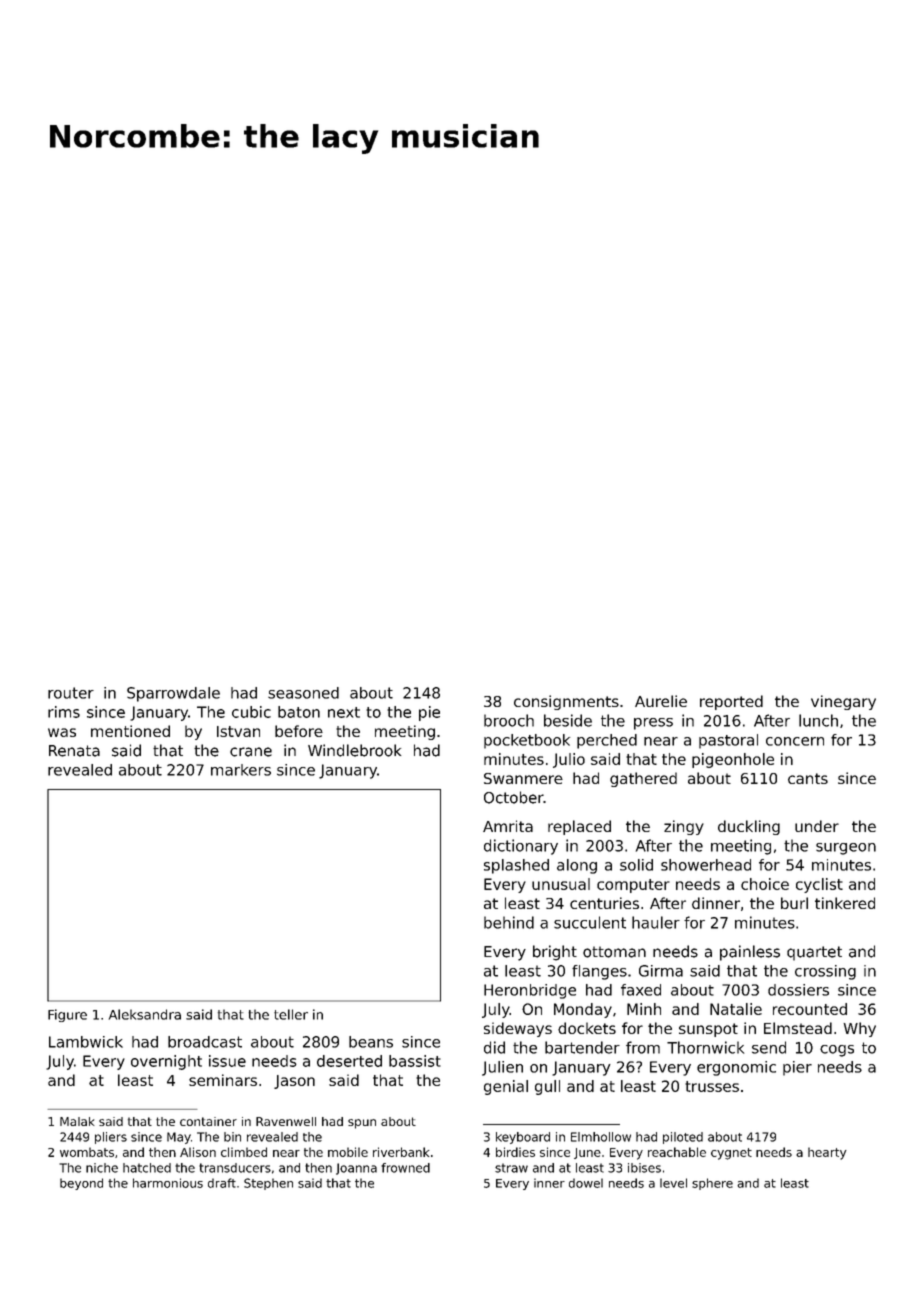  What do you see at coordinates (71, 693) in the screenshot?
I see `router` at bounding box center [71, 693].
